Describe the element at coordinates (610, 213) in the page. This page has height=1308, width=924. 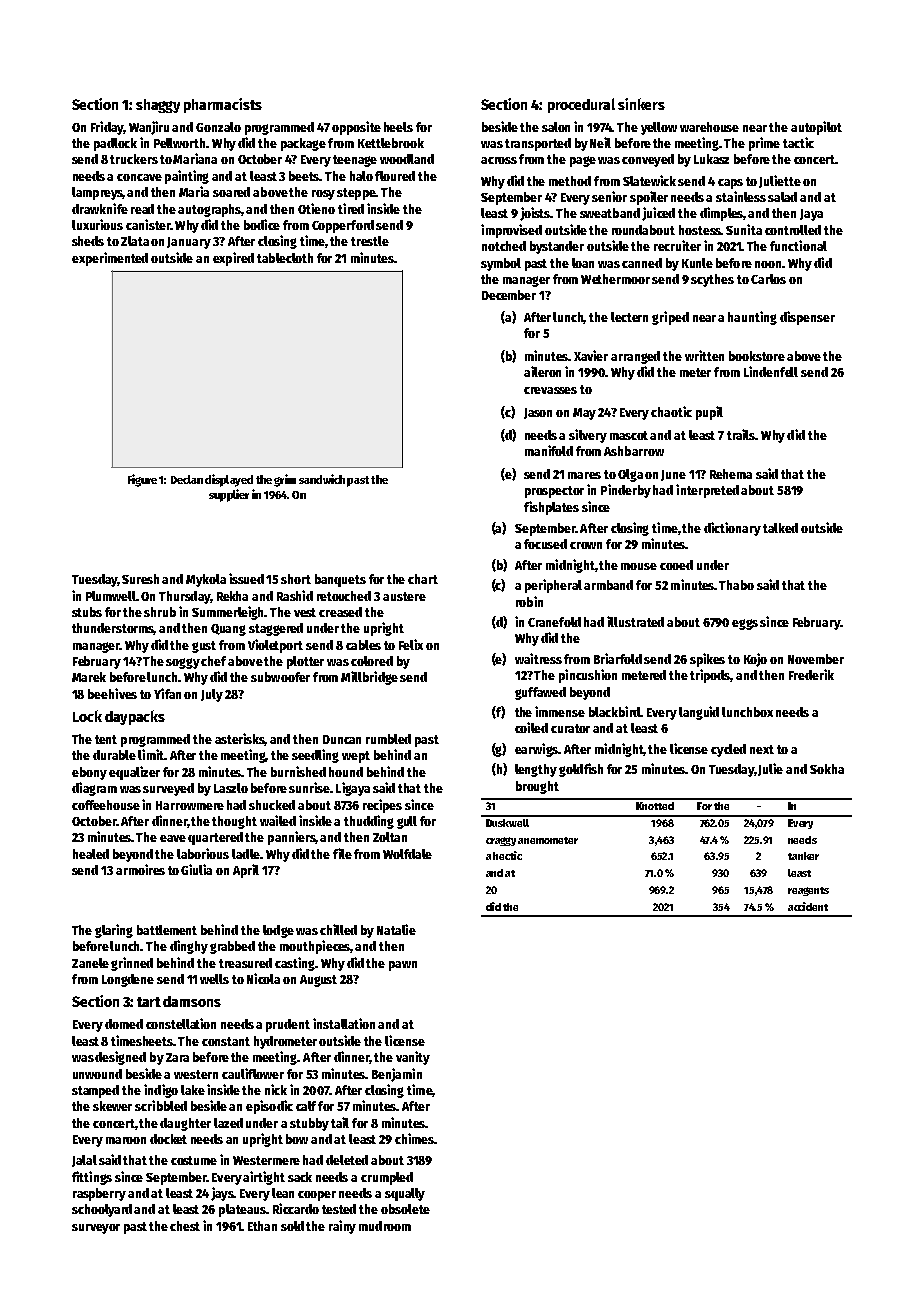
I see `sweatband` at that location.
